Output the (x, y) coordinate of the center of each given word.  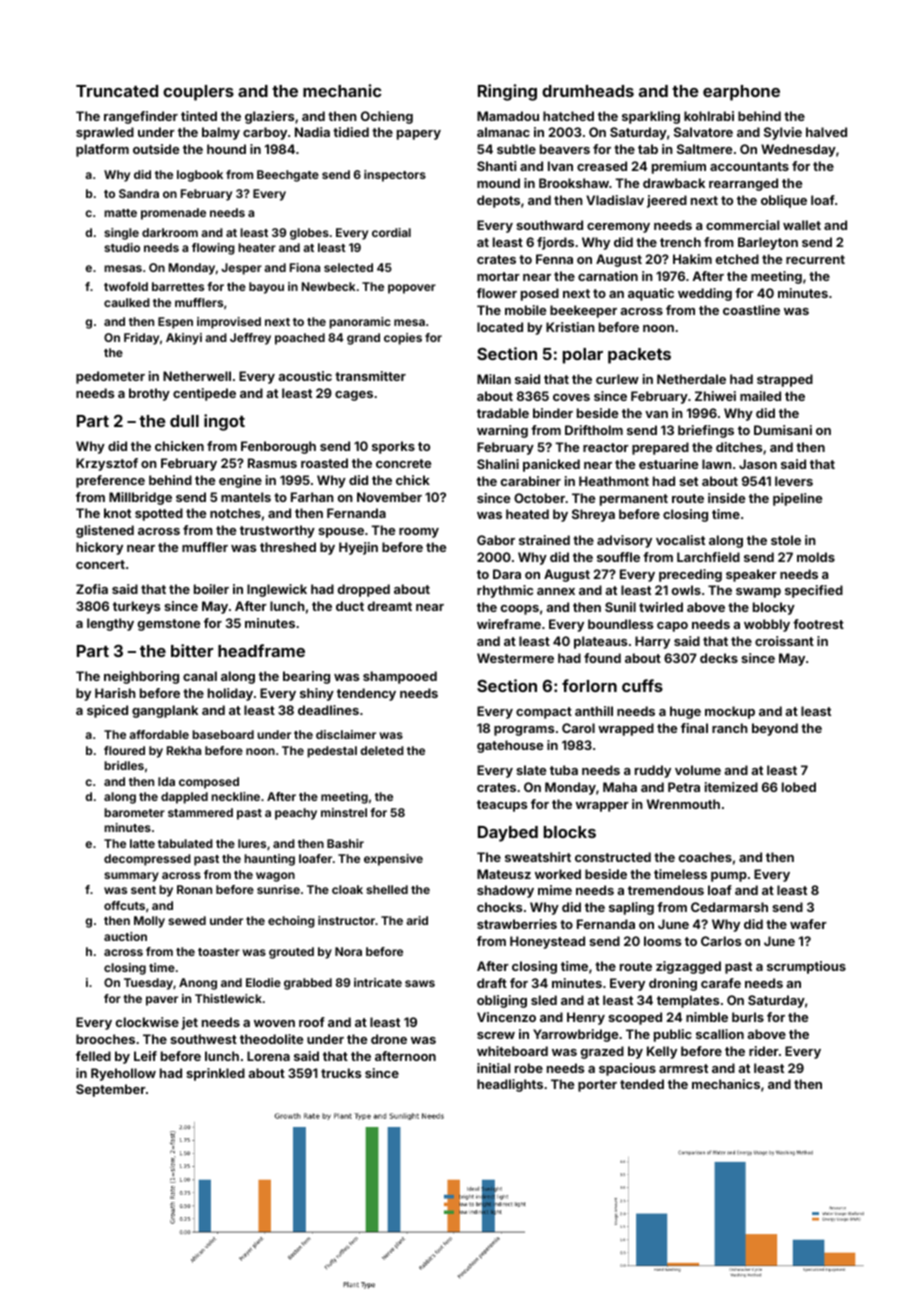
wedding (705, 294)
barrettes (178, 286)
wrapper (602, 807)
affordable (159, 734)
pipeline (797, 499)
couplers (198, 93)
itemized (731, 787)
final (694, 728)
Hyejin (358, 548)
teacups (502, 806)
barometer (134, 812)
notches (235, 513)
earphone (741, 93)
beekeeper (583, 311)
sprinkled (215, 1074)
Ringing (507, 92)
